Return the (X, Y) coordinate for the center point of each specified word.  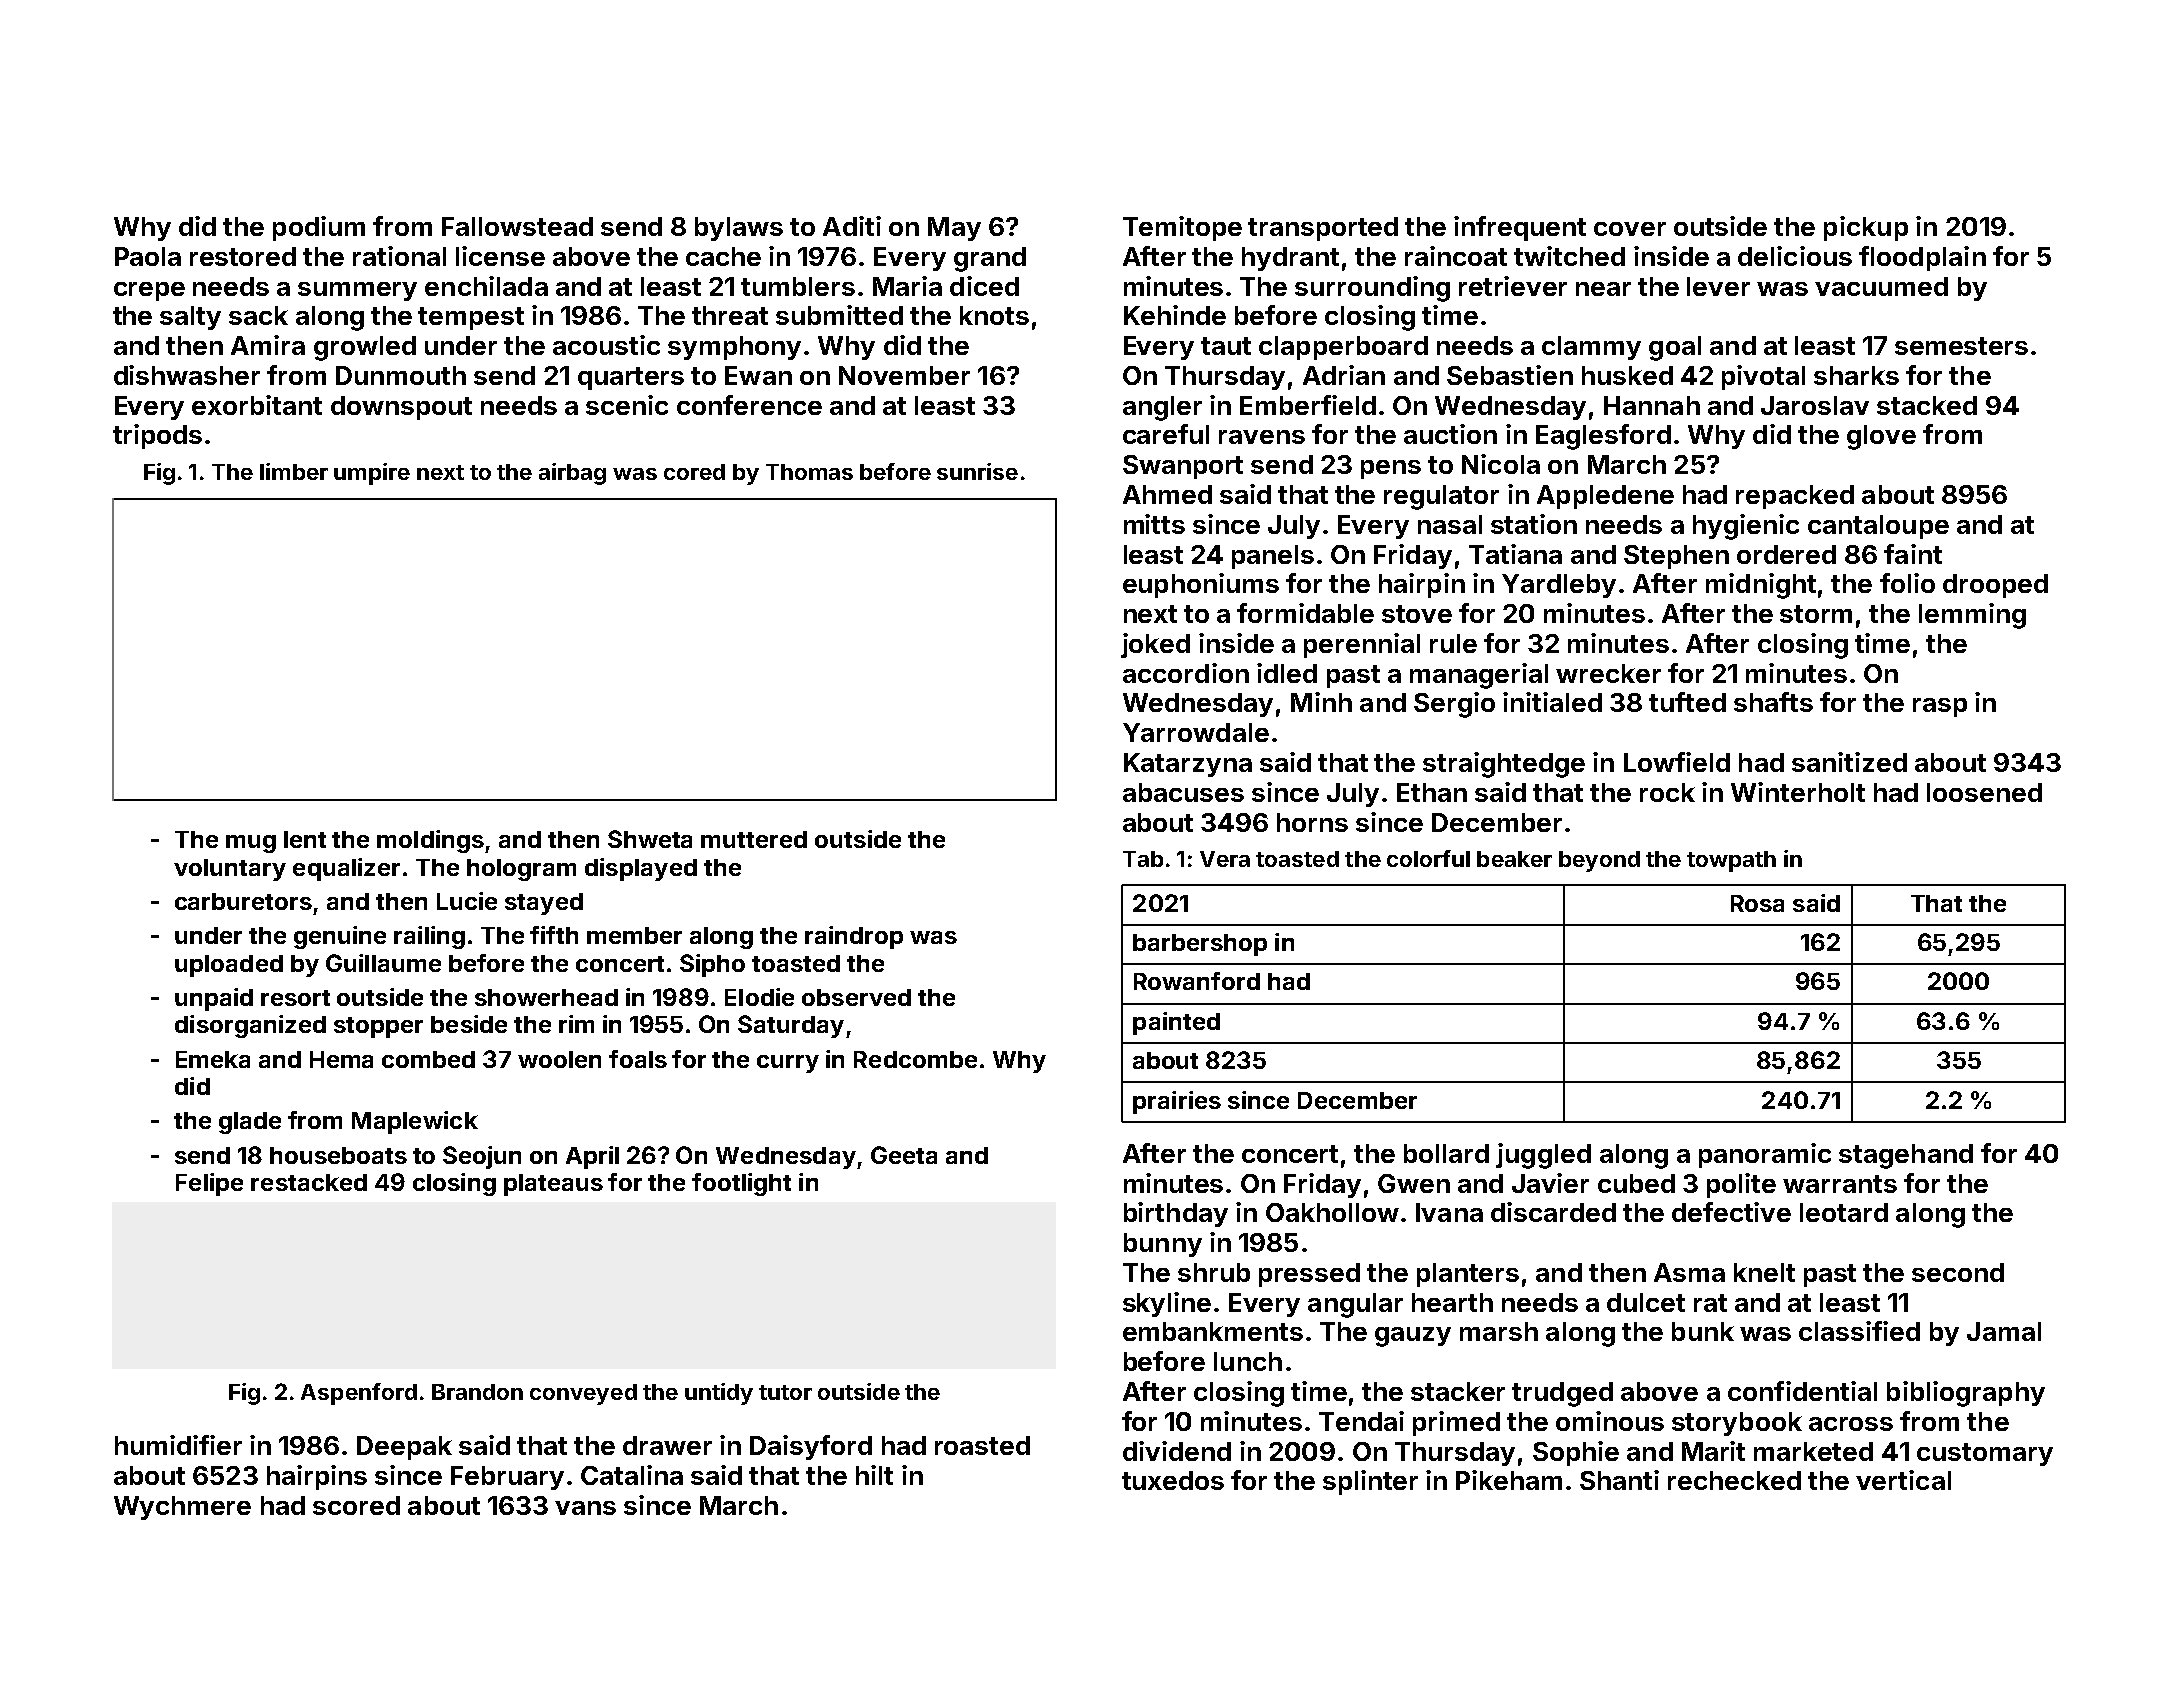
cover (1630, 229)
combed (428, 1059)
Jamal (2004, 1331)
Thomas (809, 472)
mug (251, 844)
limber (294, 471)
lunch (1248, 1361)
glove (1881, 437)
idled (1287, 673)
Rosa (1757, 903)
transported (1323, 229)
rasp (1940, 707)
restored (243, 256)
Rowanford (1197, 981)
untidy (719, 1394)
